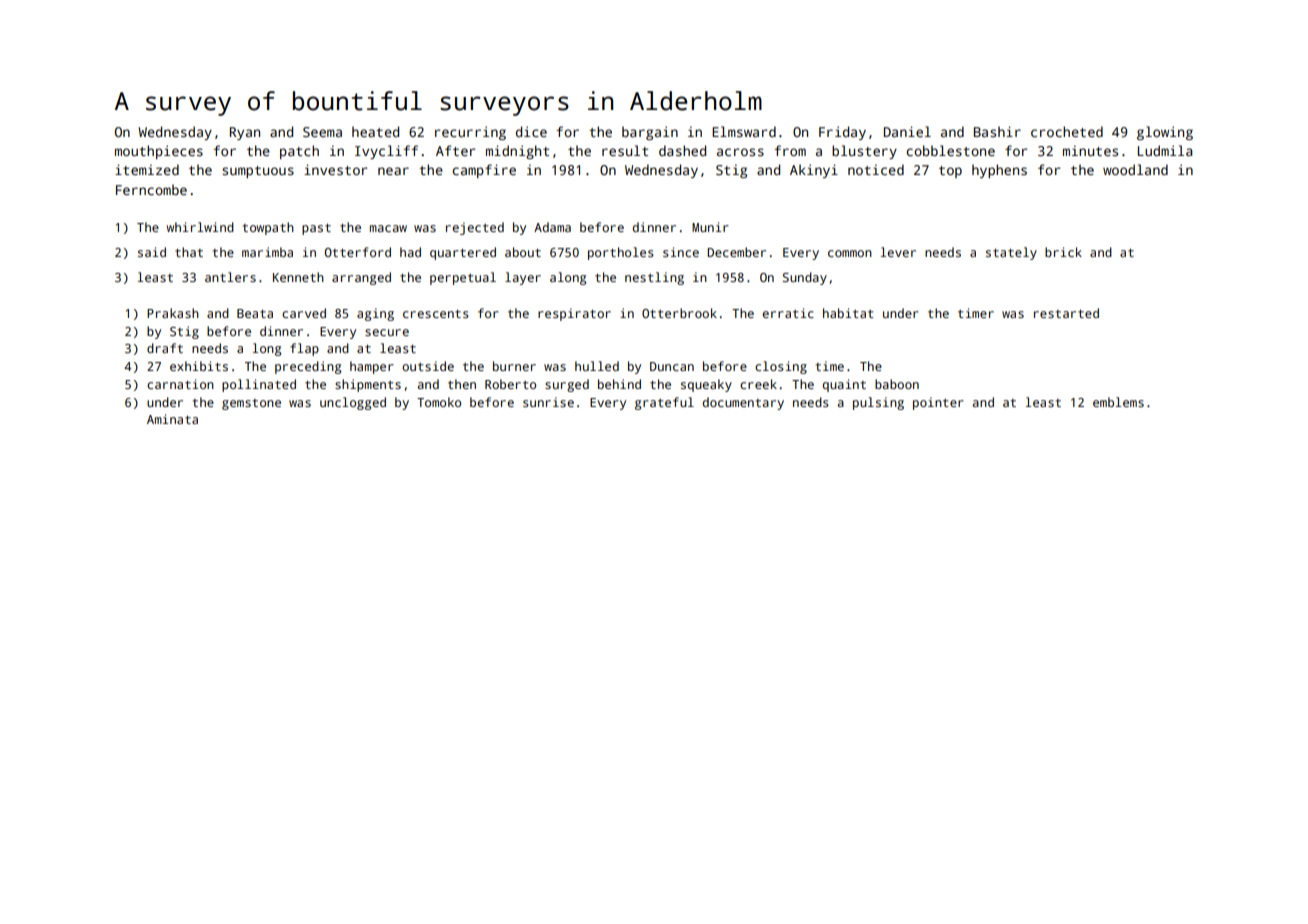 This screenshot has height=924, width=1308. Describe the element at coordinates (517, 152) in the screenshot. I see `midnight` at that location.
